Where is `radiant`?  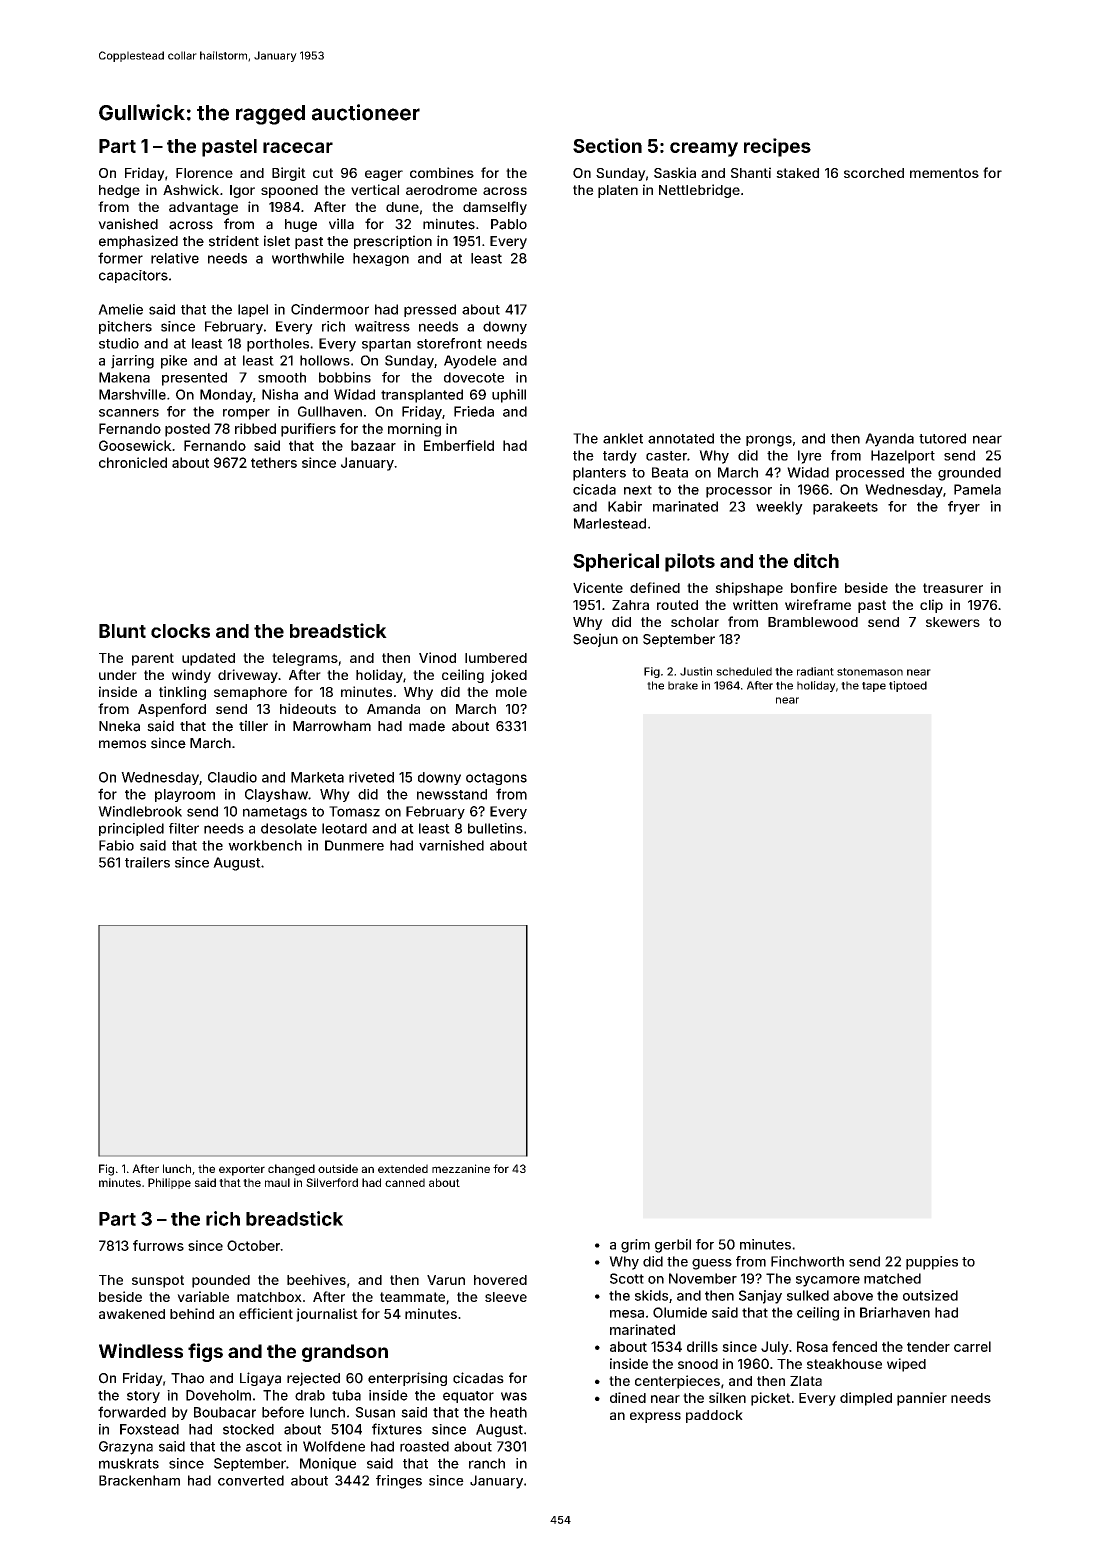 radiant is located at coordinates (815, 671).
